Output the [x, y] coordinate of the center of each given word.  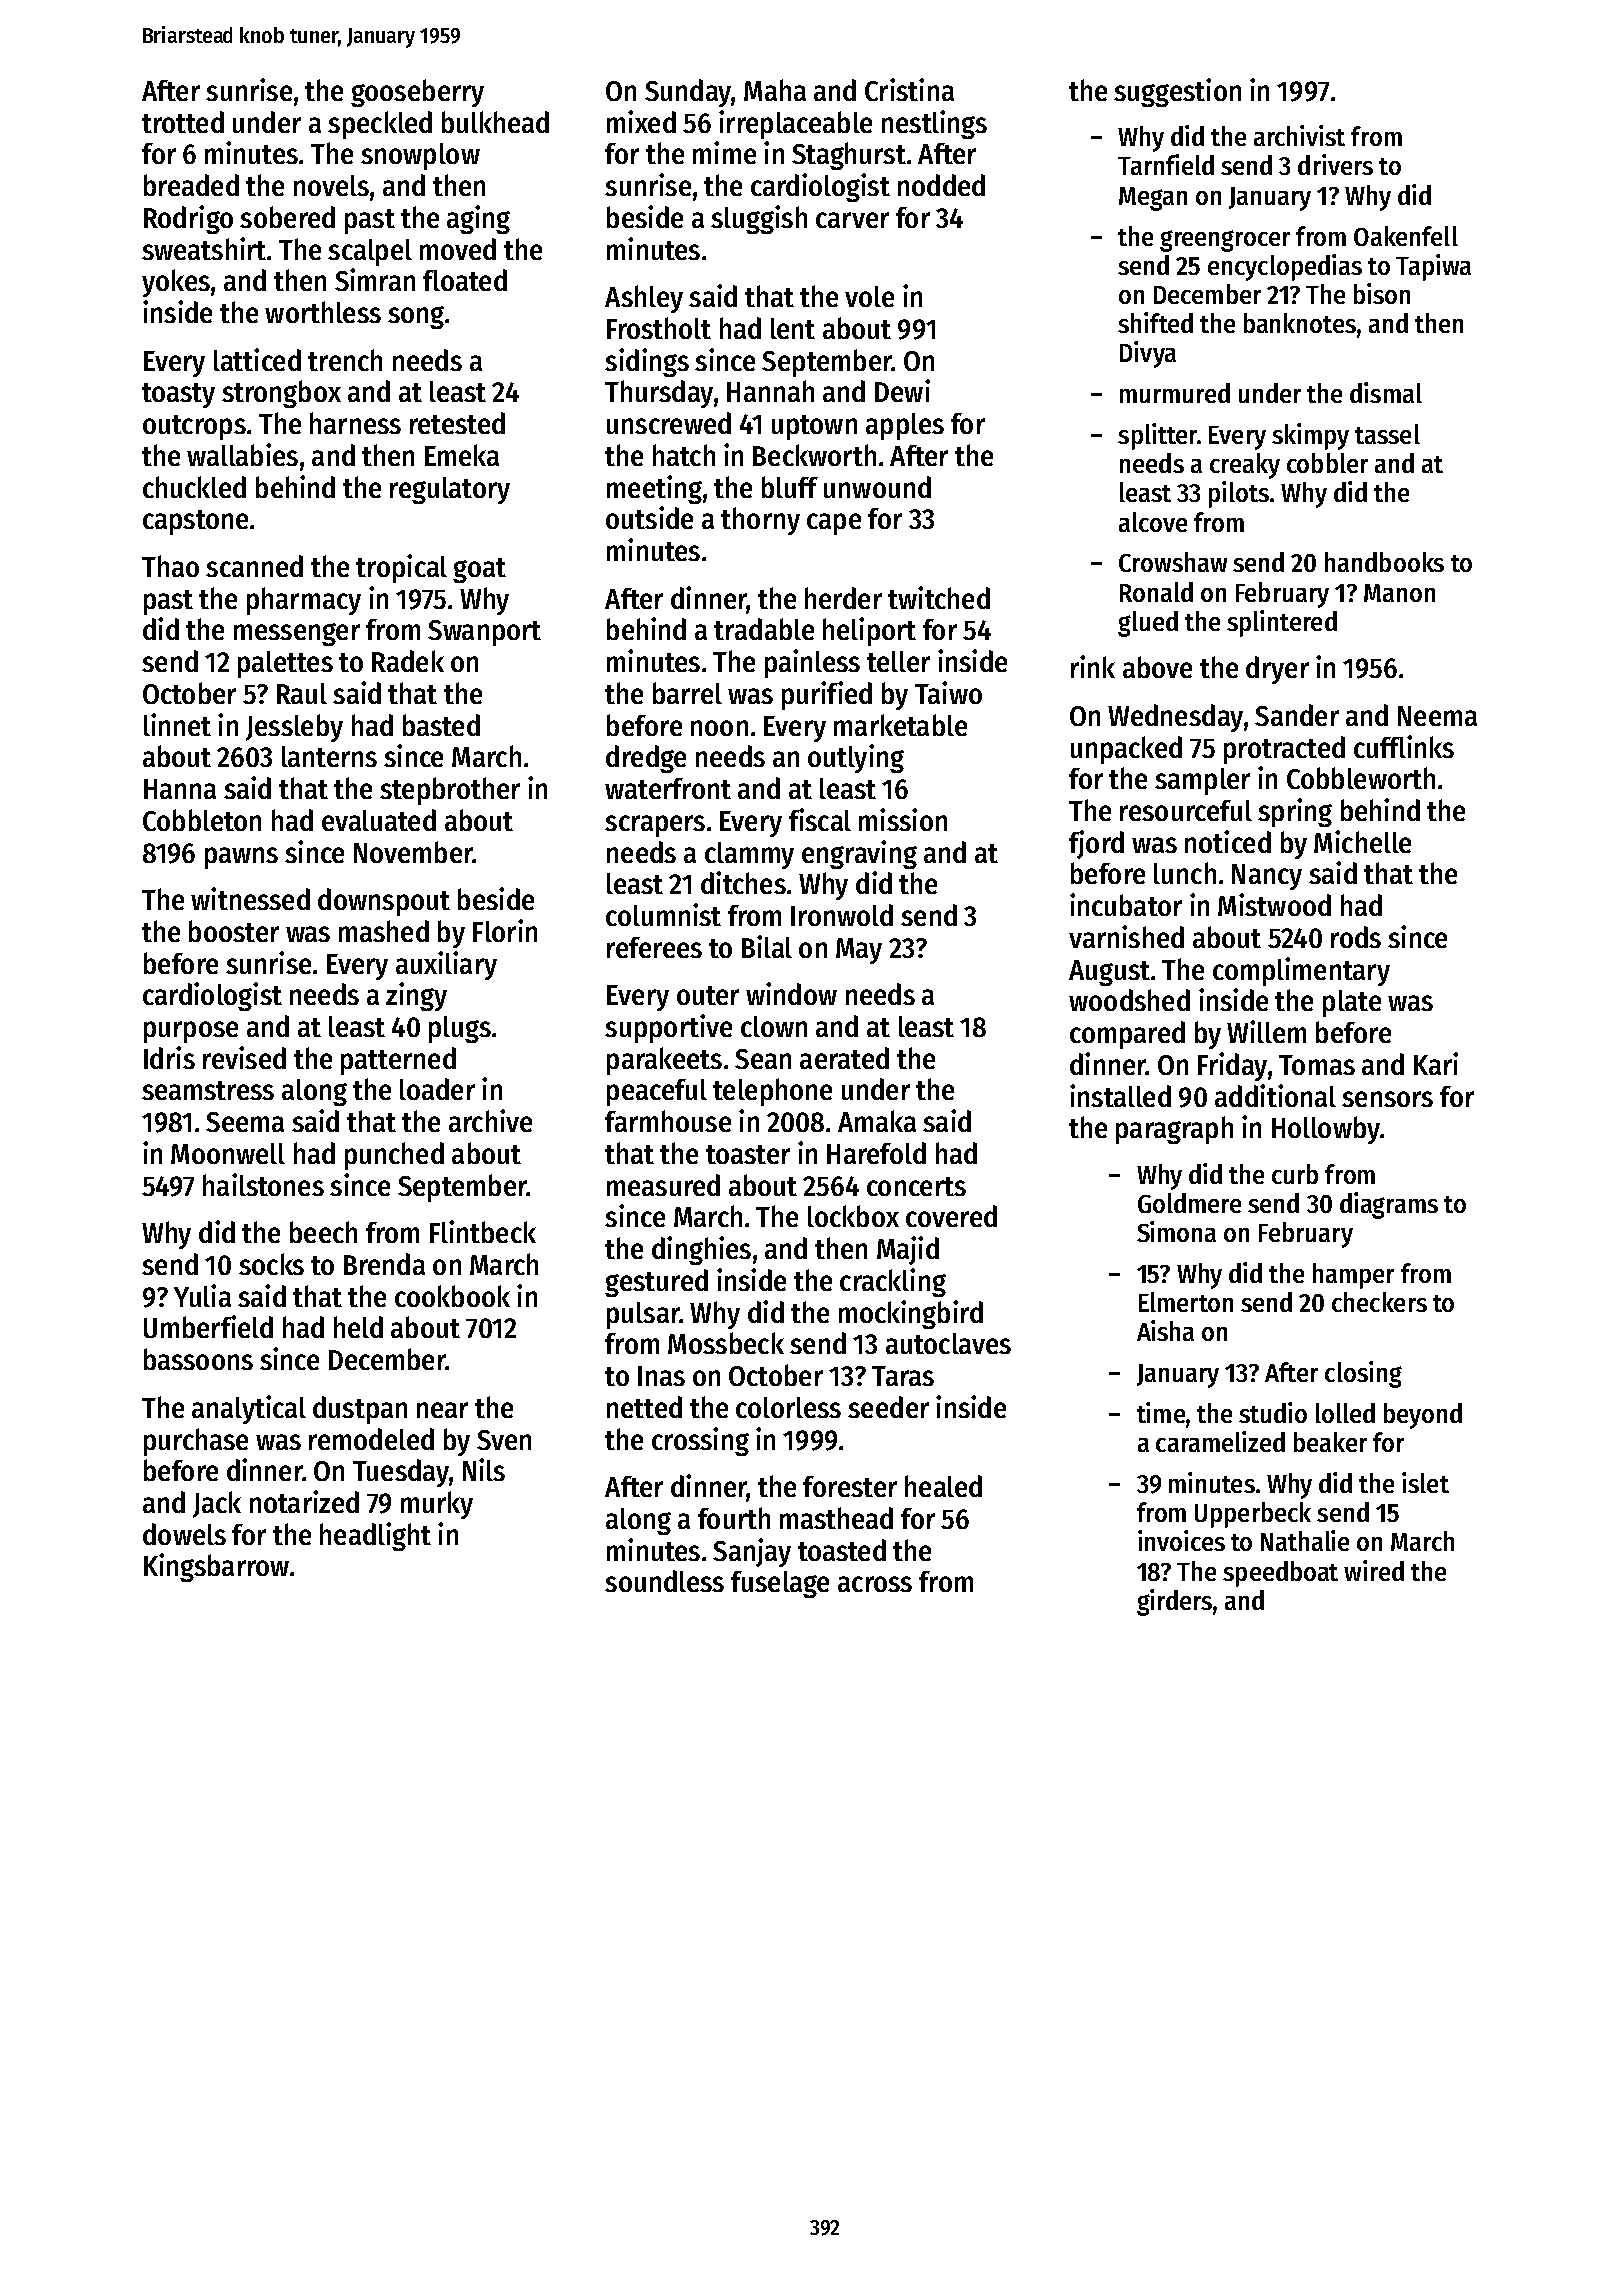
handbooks [1384, 562]
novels [331, 185]
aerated [844, 1058]
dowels [184, 1534]
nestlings [934, 124]
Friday [1232, 1066]
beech [323, 1232]
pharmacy [304, 601]
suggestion [1177, 92]
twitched [939, 597]
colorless [788, 1407]
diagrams [1389, 1205]
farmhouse [668, 1121]
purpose [191, 1032]
